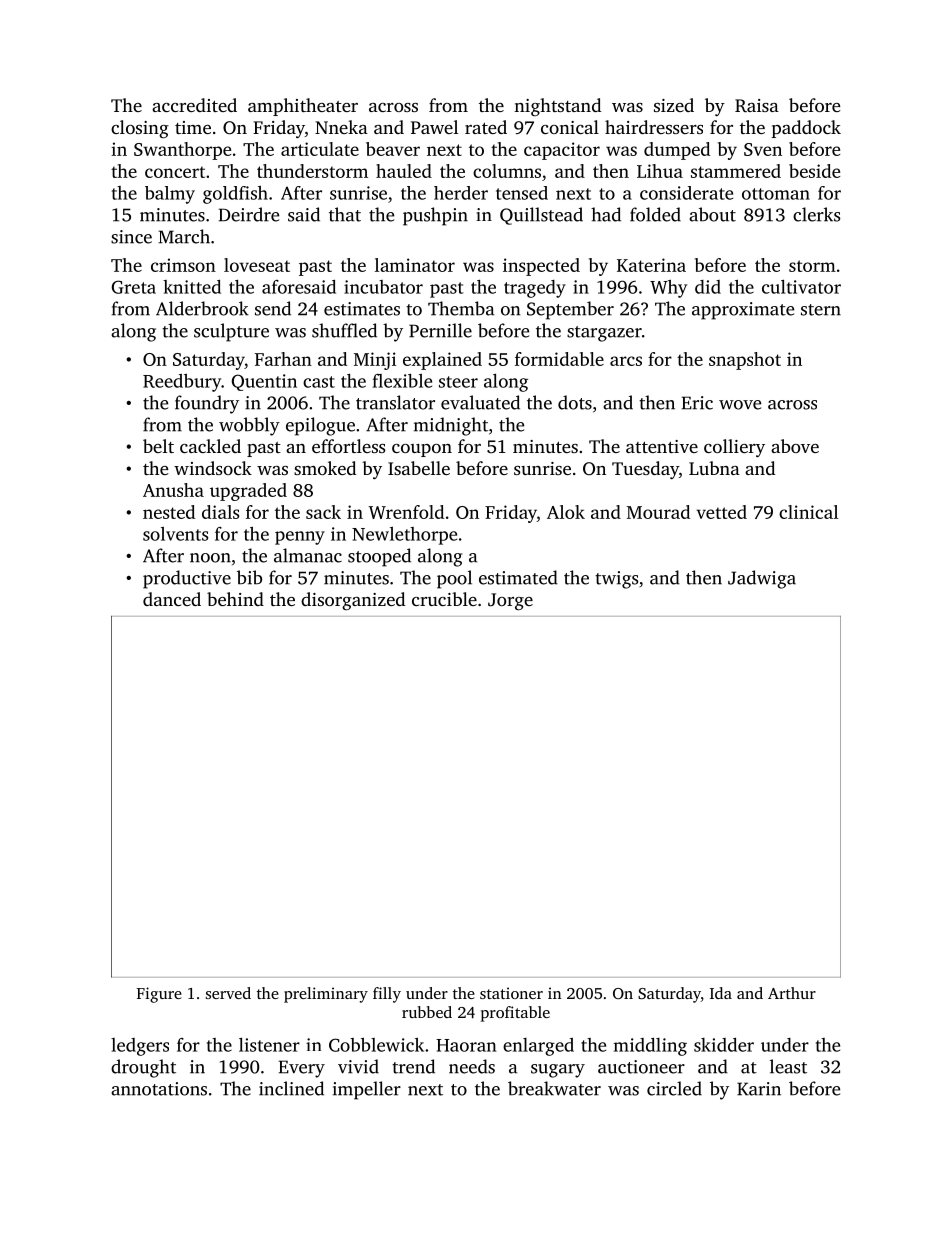 The height and width of the screenshot is (1233, 952). What do you see at coordinates (182, 383) in the screenshot?
I see `Reedbury` at bounding box center [182, 383].
